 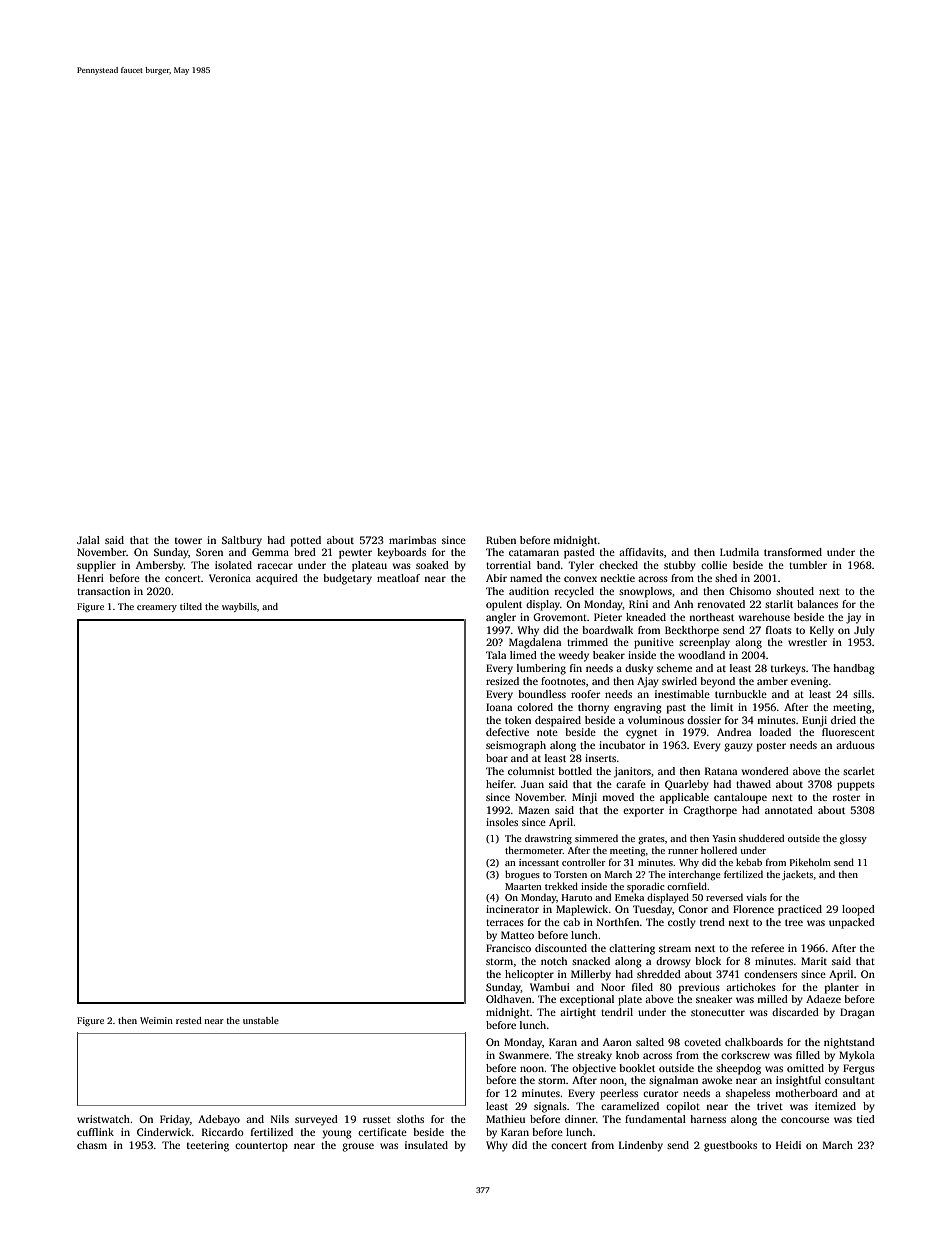 What do you see at coordinates (156, 1020) in the page?
I see `Weimin` at bounding box center [156, 1020].
